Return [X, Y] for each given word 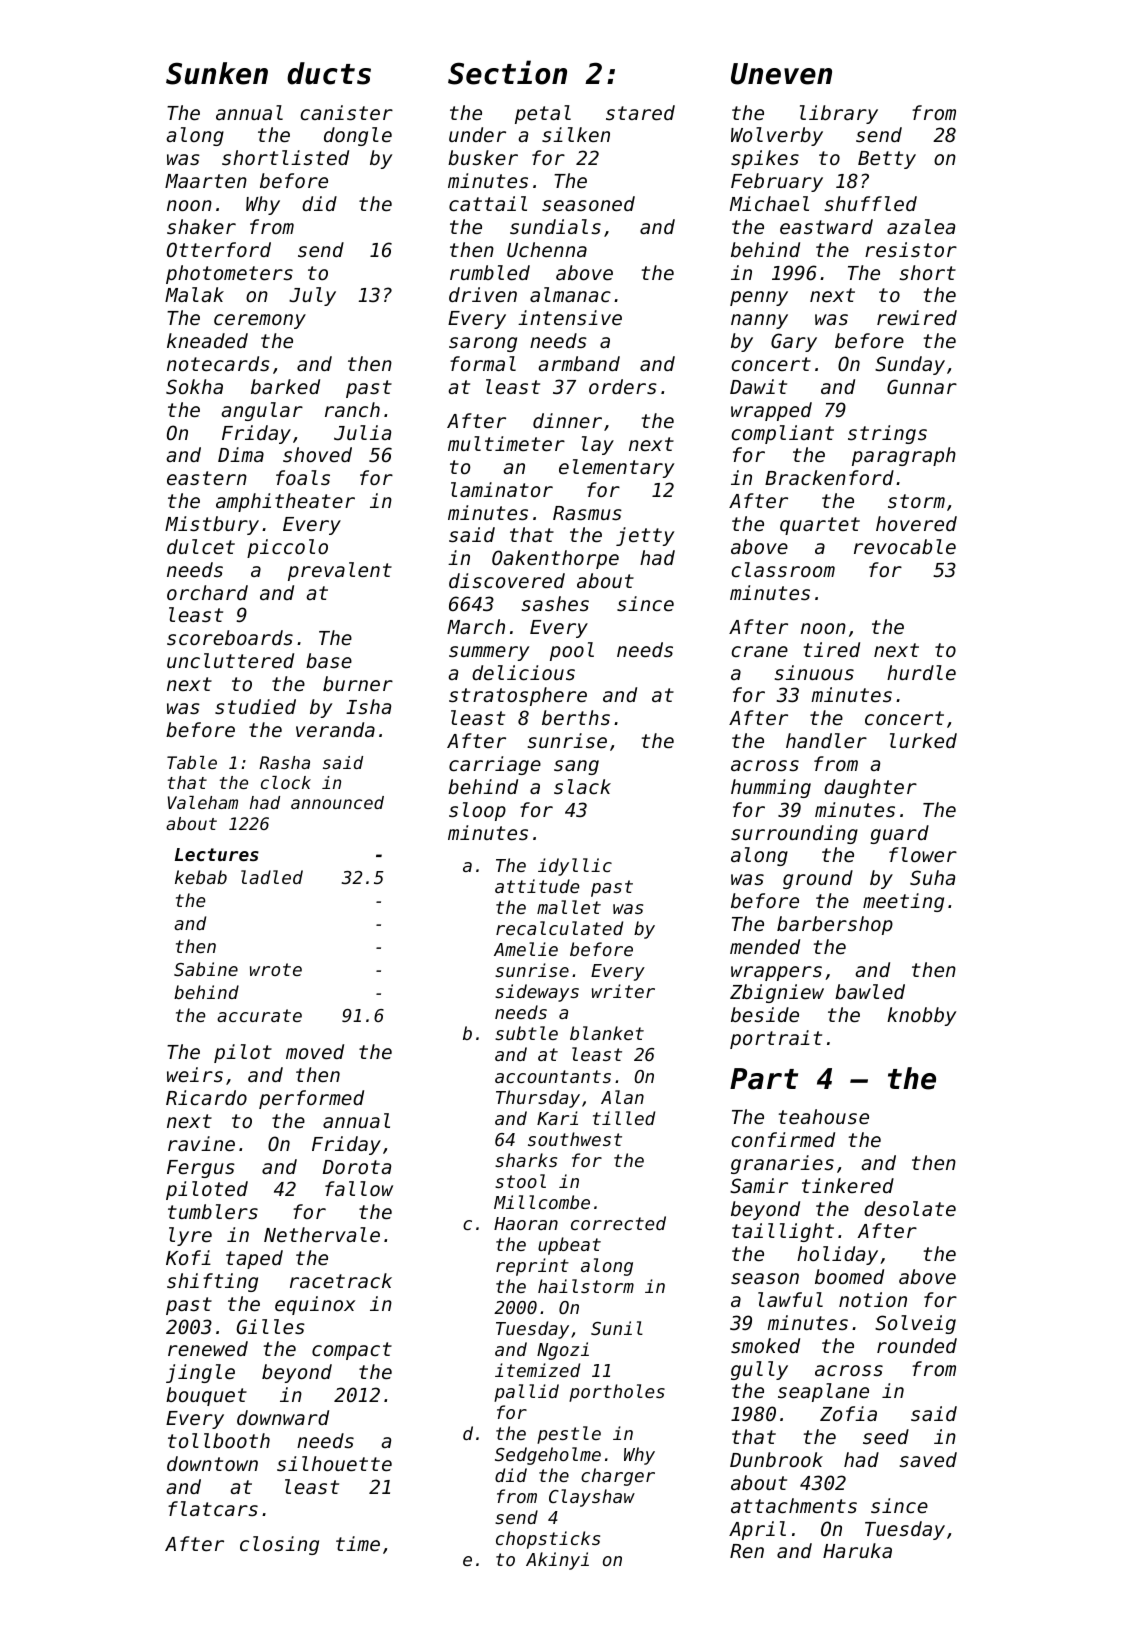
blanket [607, 1033]
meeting [903, 902]
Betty [887, 160]
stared [640, 112]
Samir [759, 1185]
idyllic [575, 867]
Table [192, 762]
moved [315, 1051]
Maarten [206, 181]
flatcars [213, 1508]
